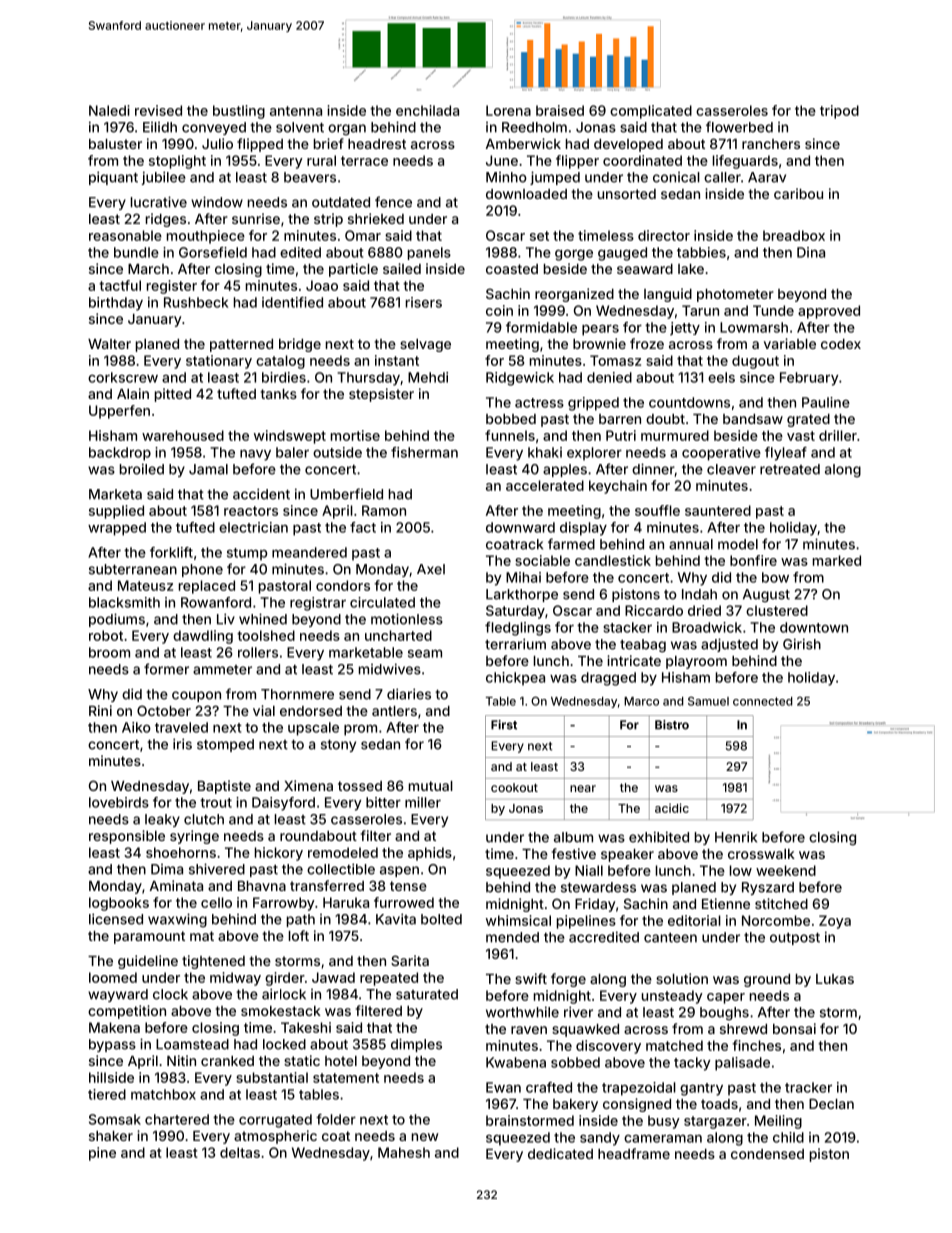 Image resolution: width=952 pixels, height=1233 pixels. I want to click on navy, so click(255, 455).
